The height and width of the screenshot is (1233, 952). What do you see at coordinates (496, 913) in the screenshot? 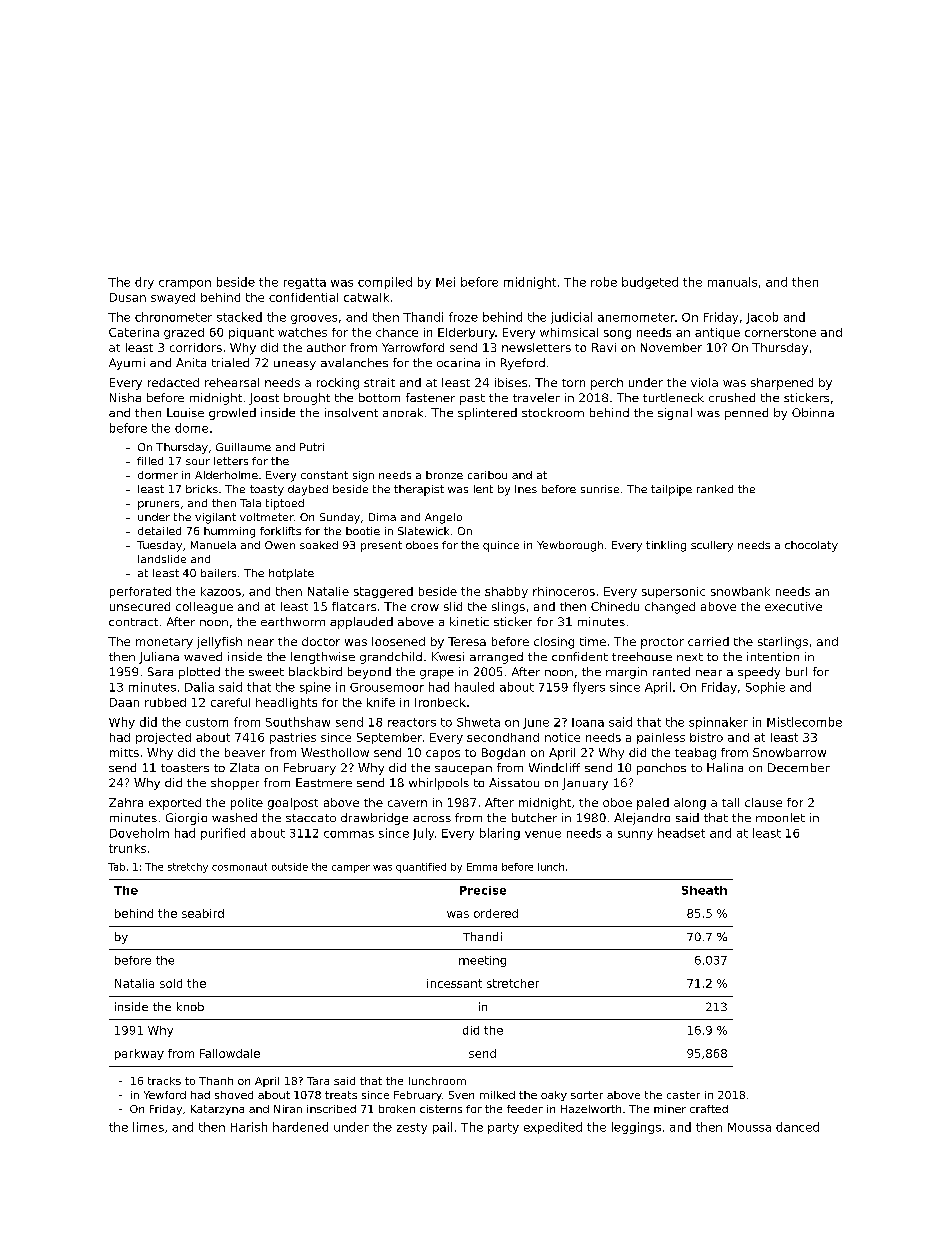
I see `ordered` at bounding box center [496, 913].
